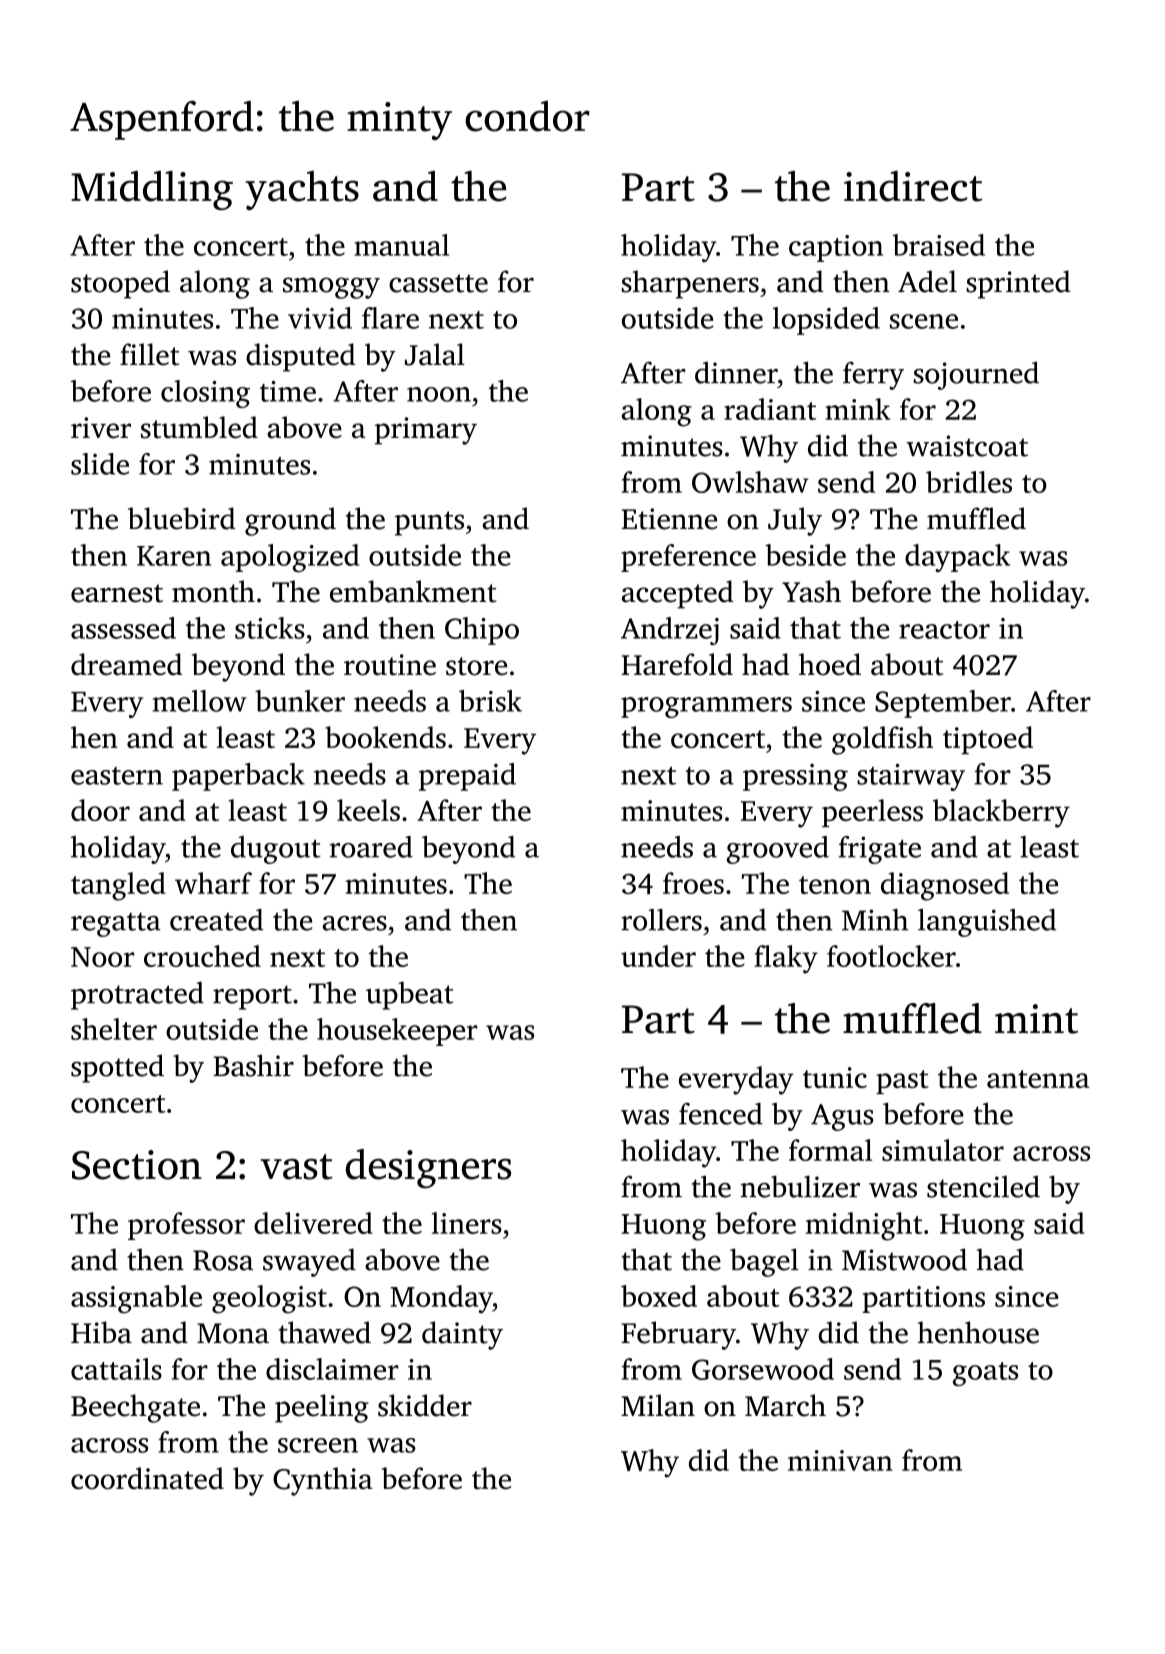 The image size is (1165, 1654). What do you see at coordinates (117, 1068) in the screenshot?
I see `spotted` at bounding box center [117, 1068].
